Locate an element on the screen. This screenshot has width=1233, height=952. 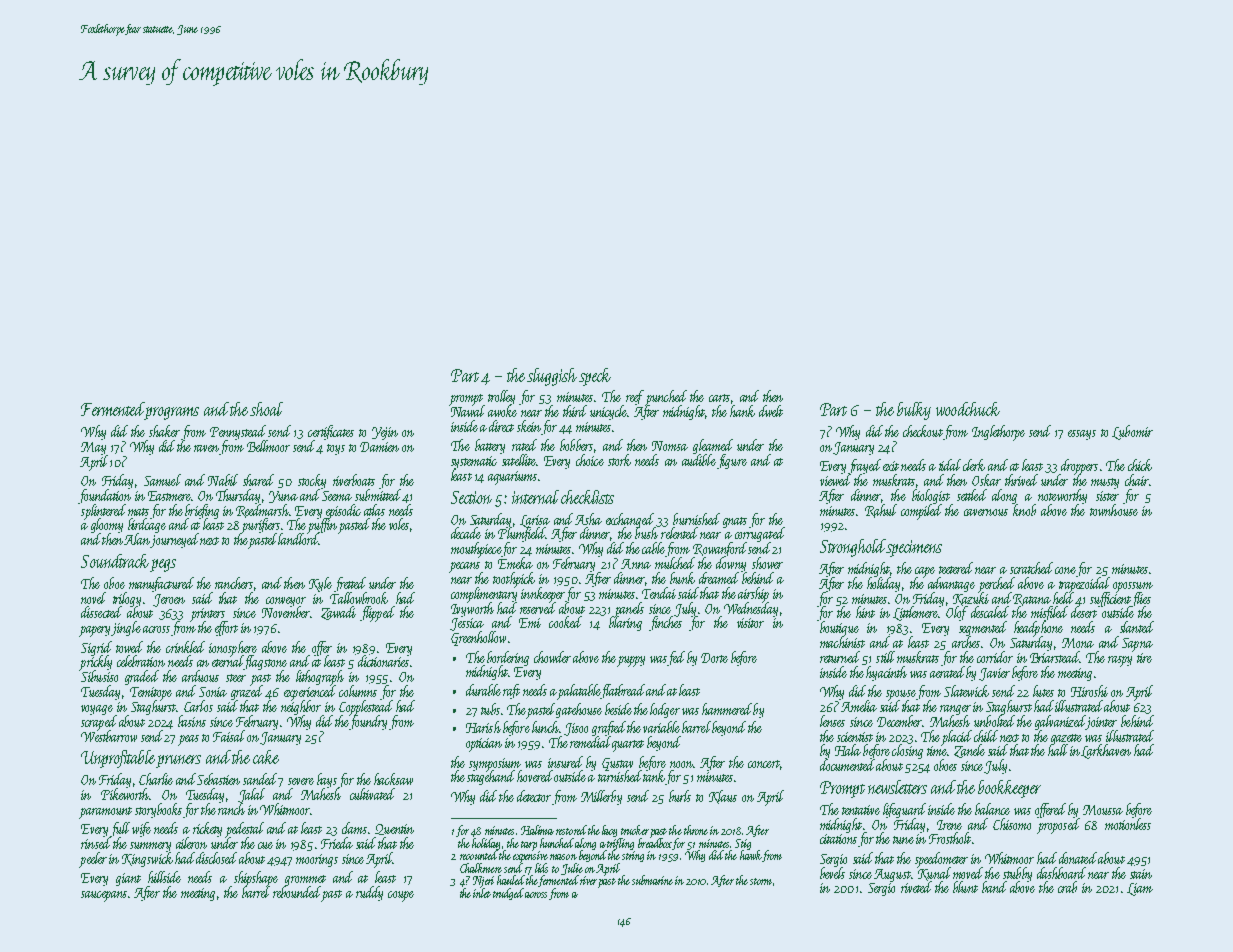
woodchuck is located at coordinates (968, 409).
